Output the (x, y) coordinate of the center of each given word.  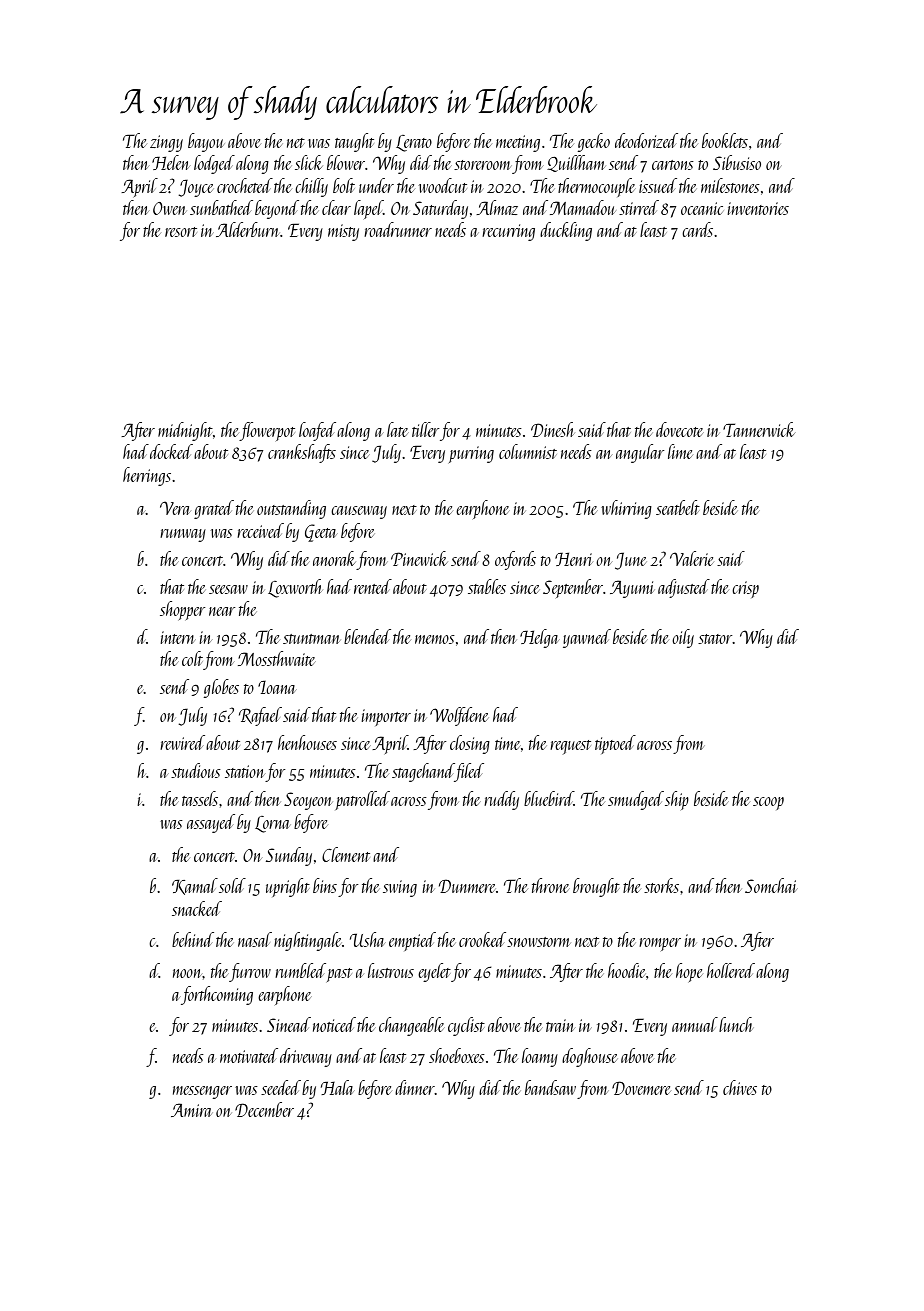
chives (740, 1087)
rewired (182, 742)
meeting (518, 143)
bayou (206, 142)
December (264, 1109)
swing (400, 888)
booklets (725, 140)
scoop (768, 803)
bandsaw (550, 1087)
